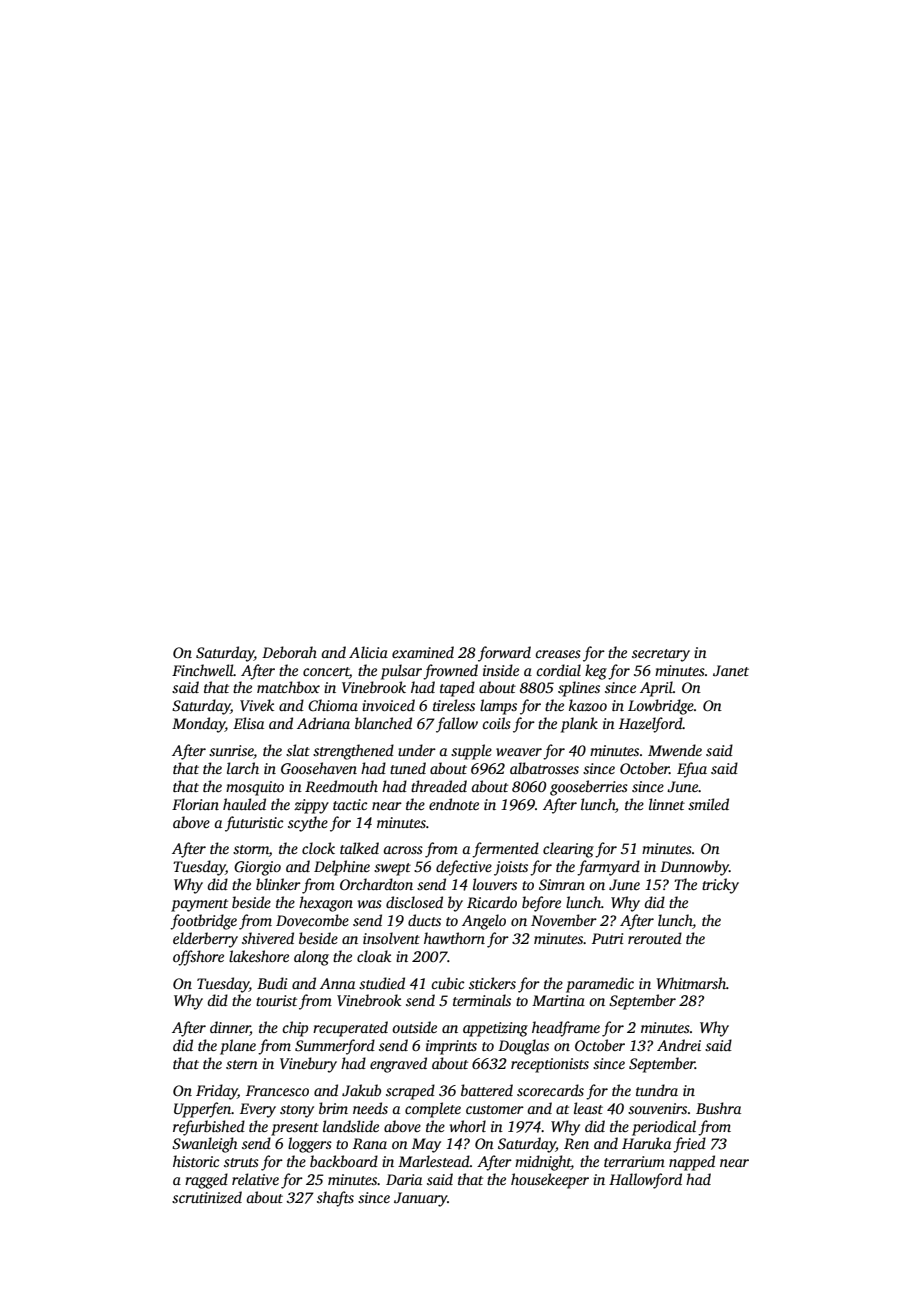  Describe the element at coordinates (230, 1028) in the screenshot. I see `dinner` at that location.
